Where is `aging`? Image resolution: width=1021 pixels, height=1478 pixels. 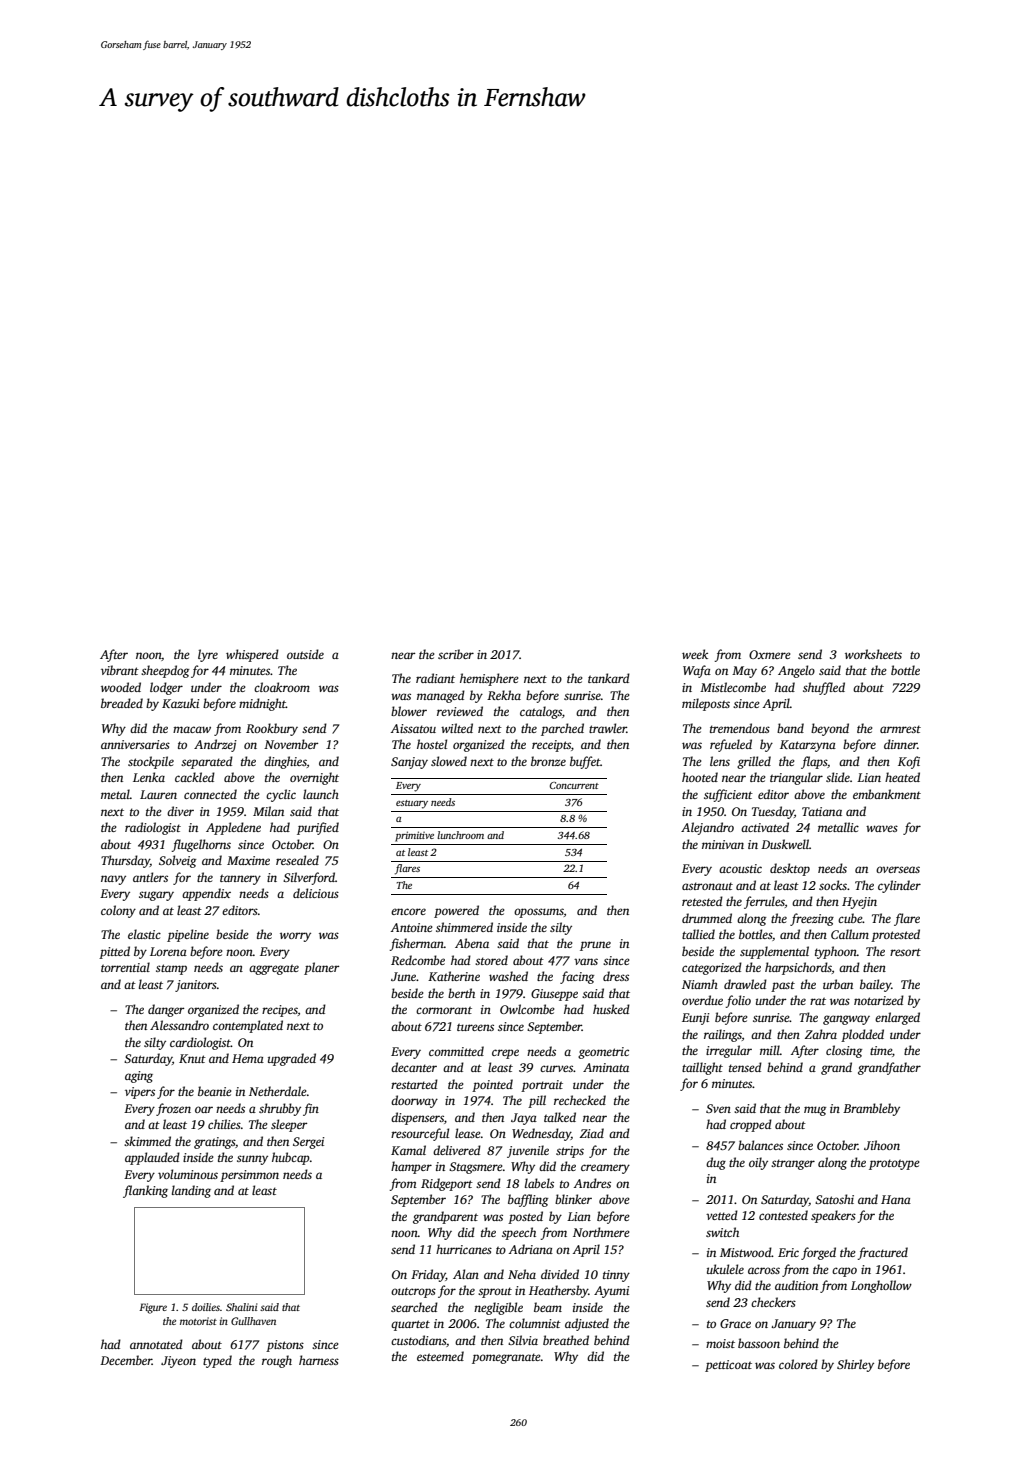
aging is located at coordinates (139, 1077).
